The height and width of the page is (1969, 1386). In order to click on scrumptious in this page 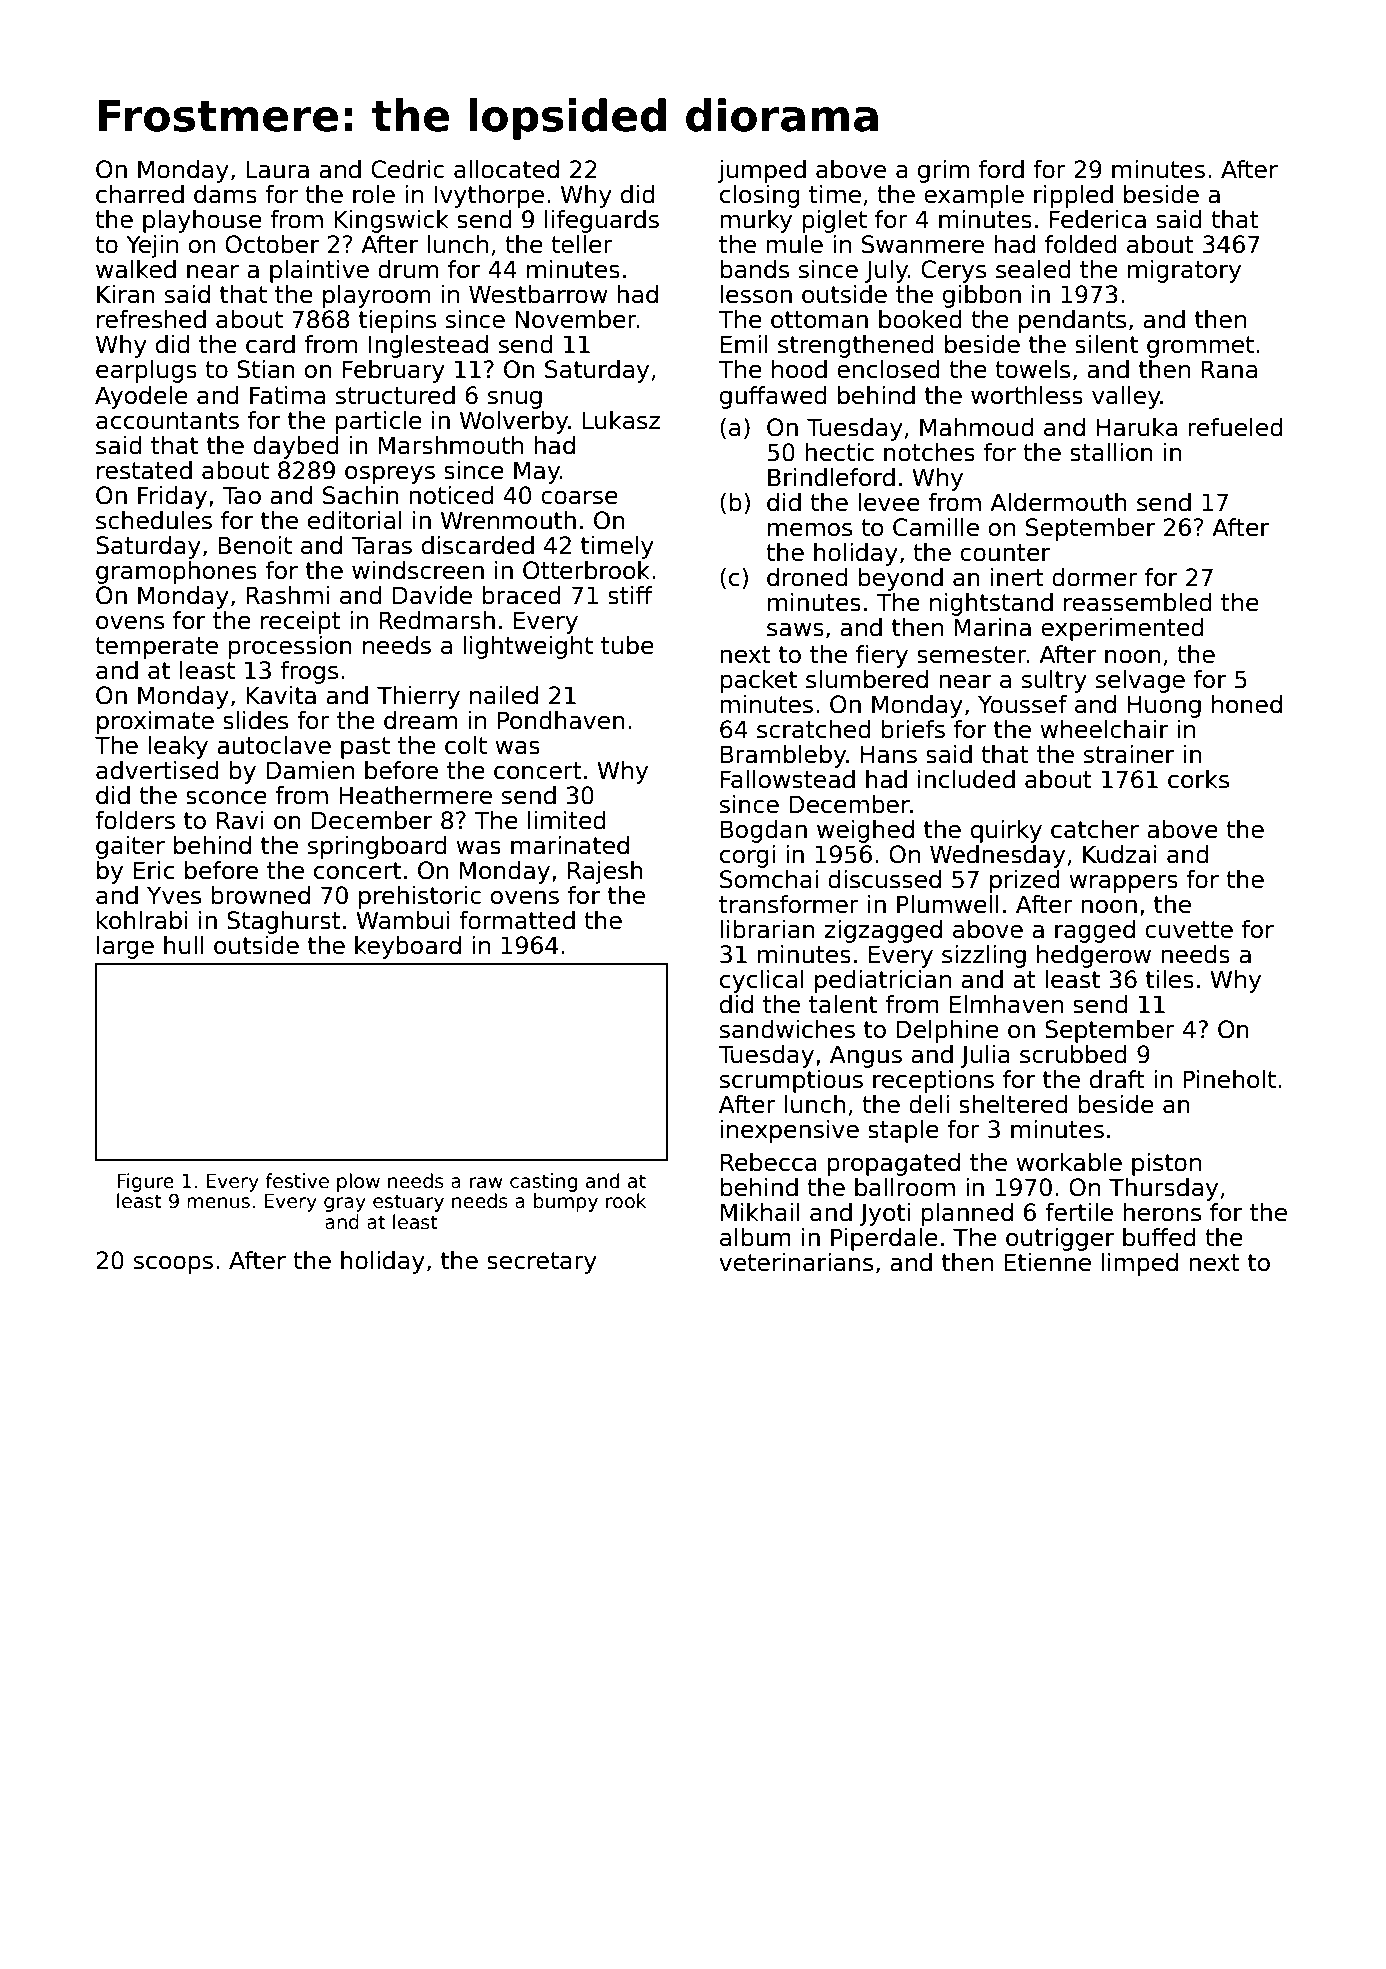, I will do `click(791, 1081)`.
